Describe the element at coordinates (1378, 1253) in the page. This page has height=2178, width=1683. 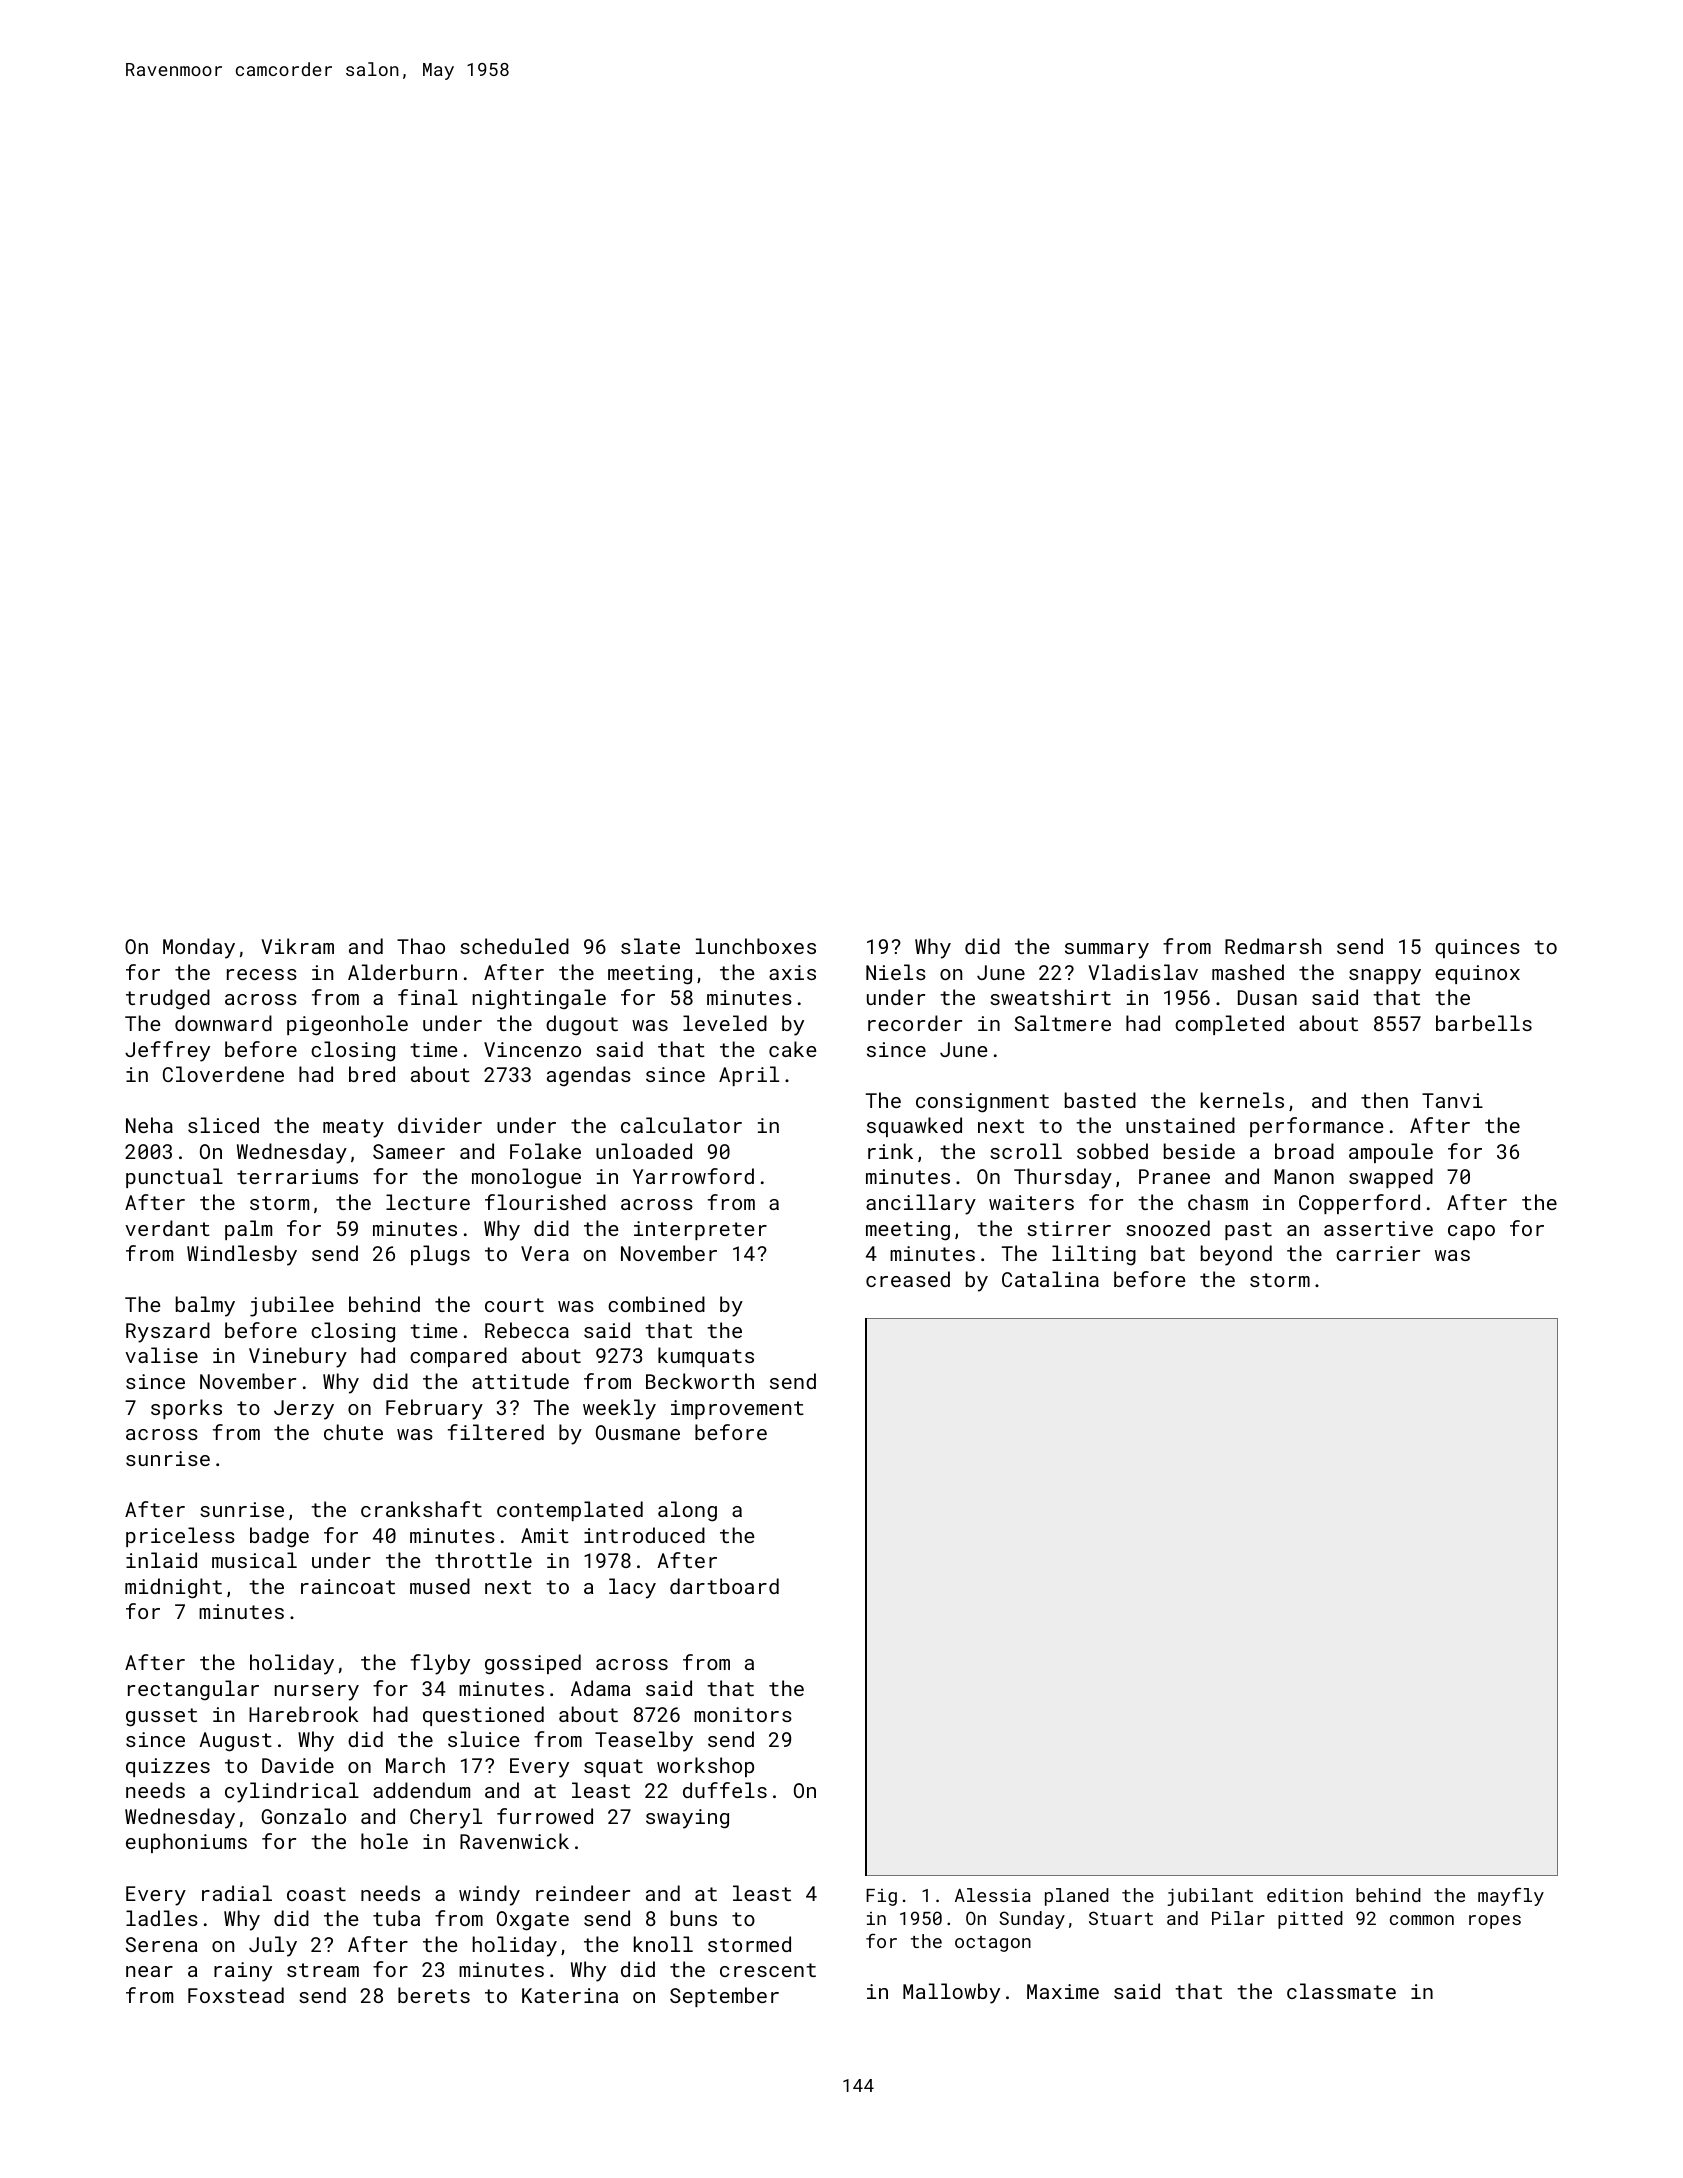
I see `carrier` at that location.
